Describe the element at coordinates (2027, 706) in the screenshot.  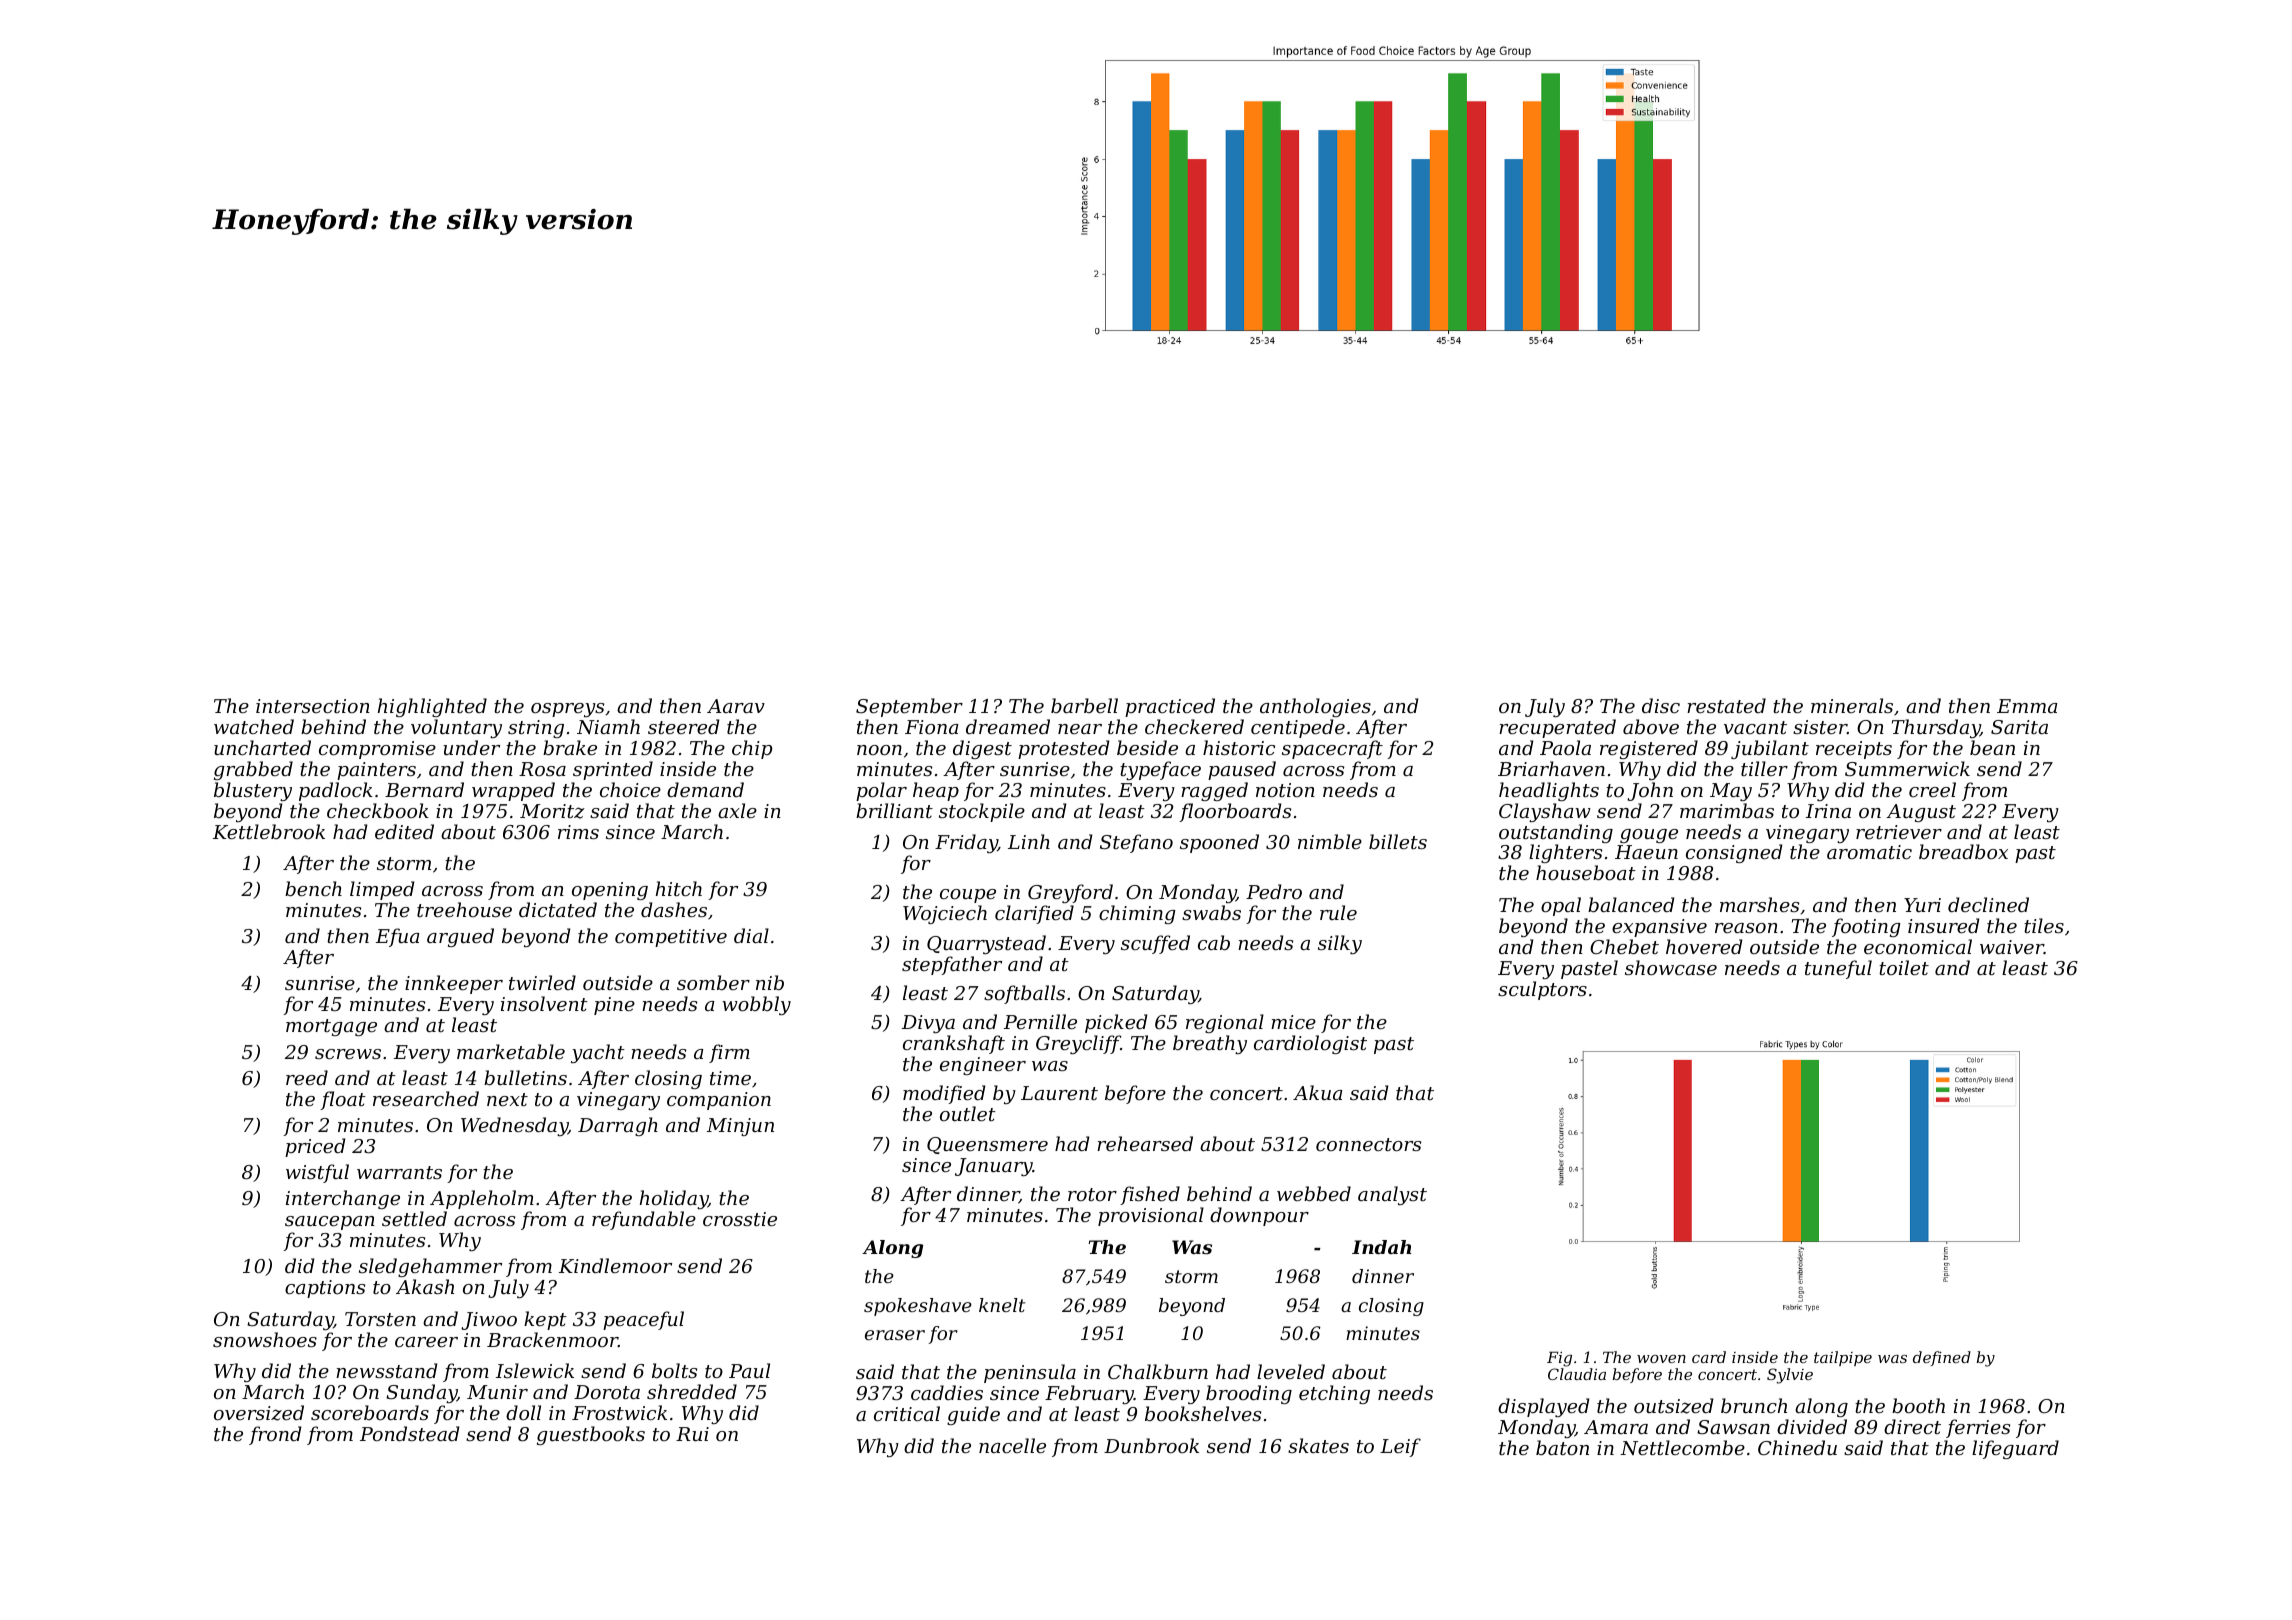
I see `Emma` at that location.
